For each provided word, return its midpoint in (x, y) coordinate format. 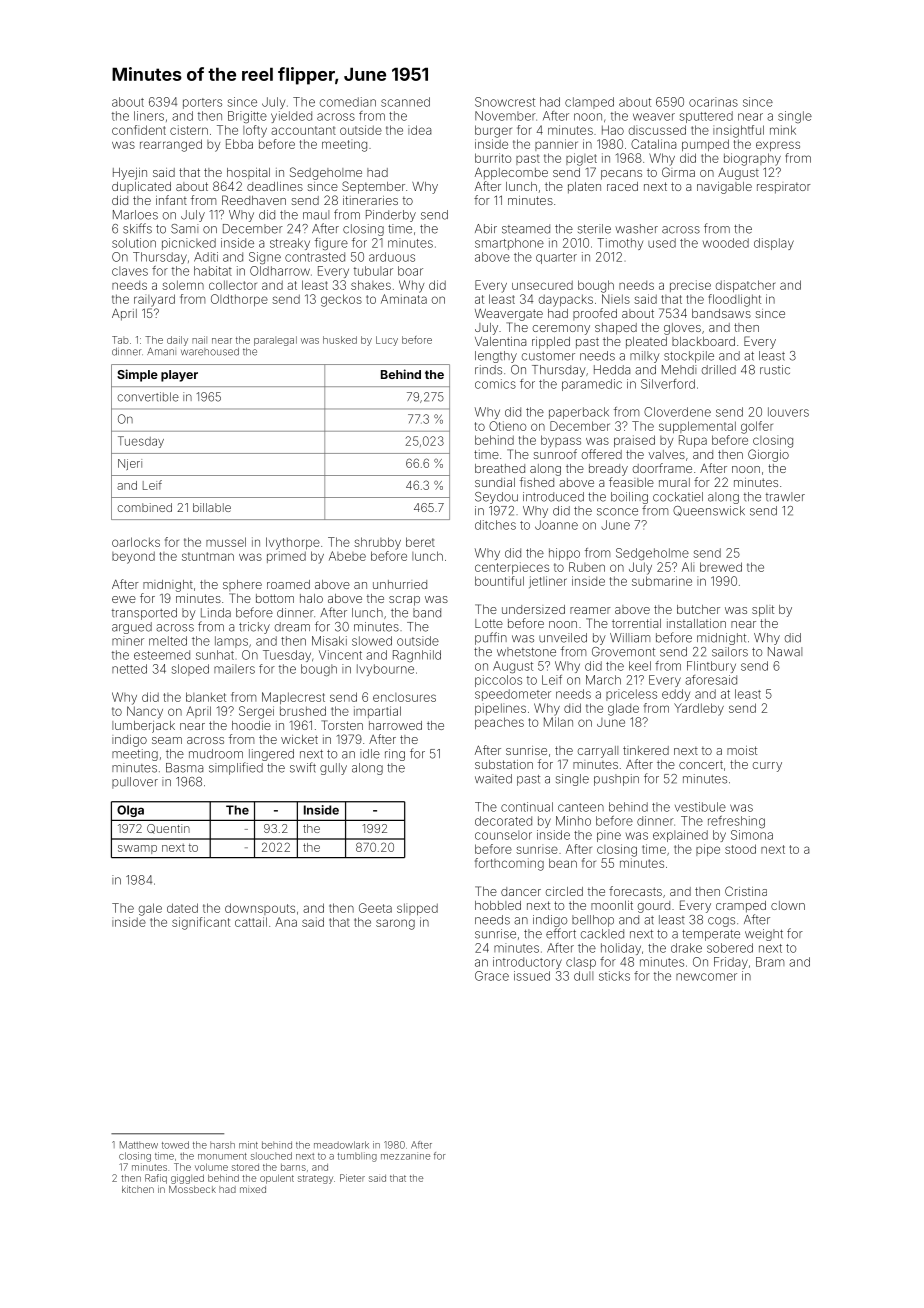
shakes (371, 285)
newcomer (706, 977)
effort (561, 933)
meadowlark (341, 1145)
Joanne (556, 525)
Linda (216, 613)
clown (788, 905)
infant (171, 200)
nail (199, 340)
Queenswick (709, 511)
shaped (616, 329)
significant (201, 923)
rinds (488, 370)
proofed (595, 314)
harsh (222, 1145)
